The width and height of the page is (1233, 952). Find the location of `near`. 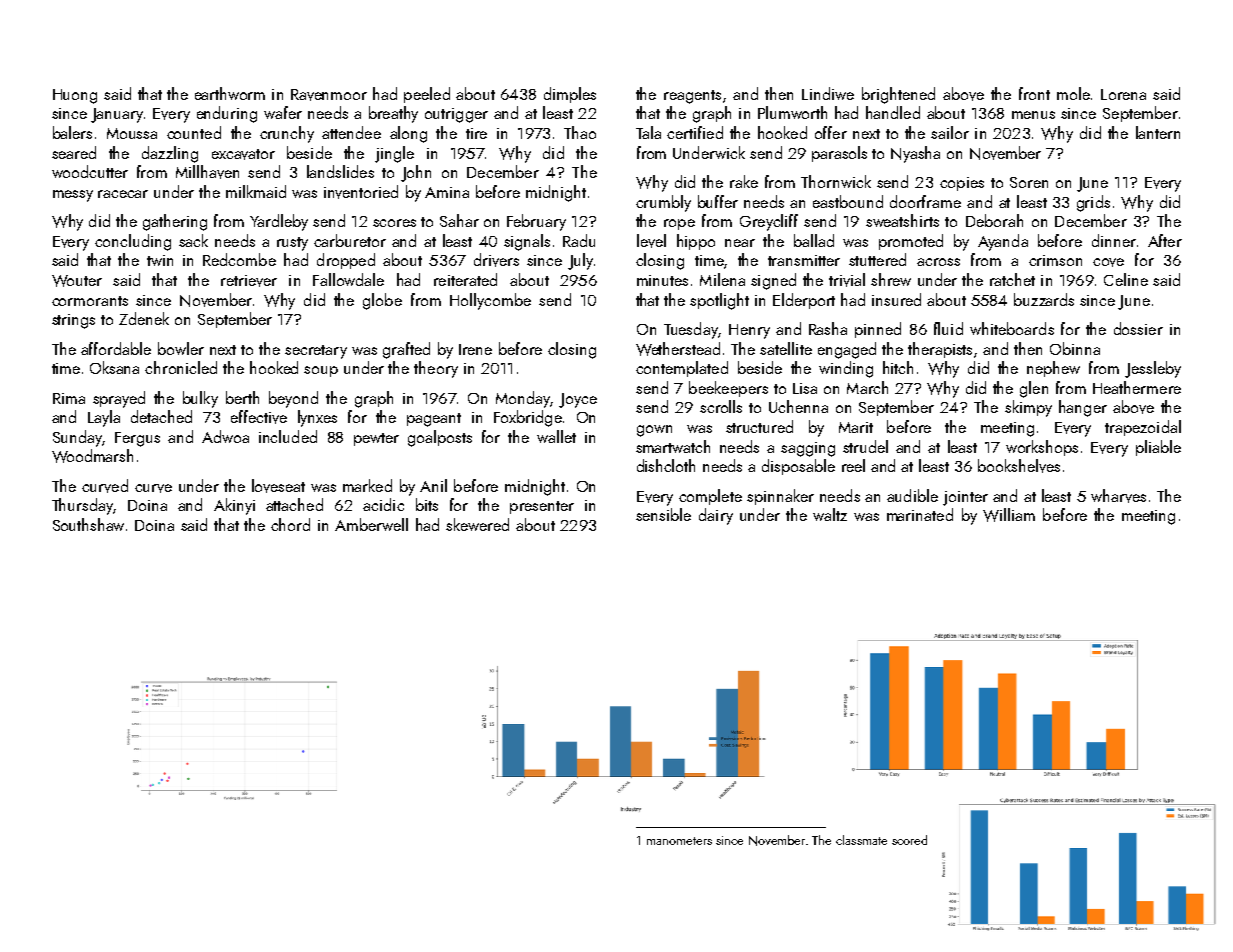

near is located at coordinates (740, 243).
